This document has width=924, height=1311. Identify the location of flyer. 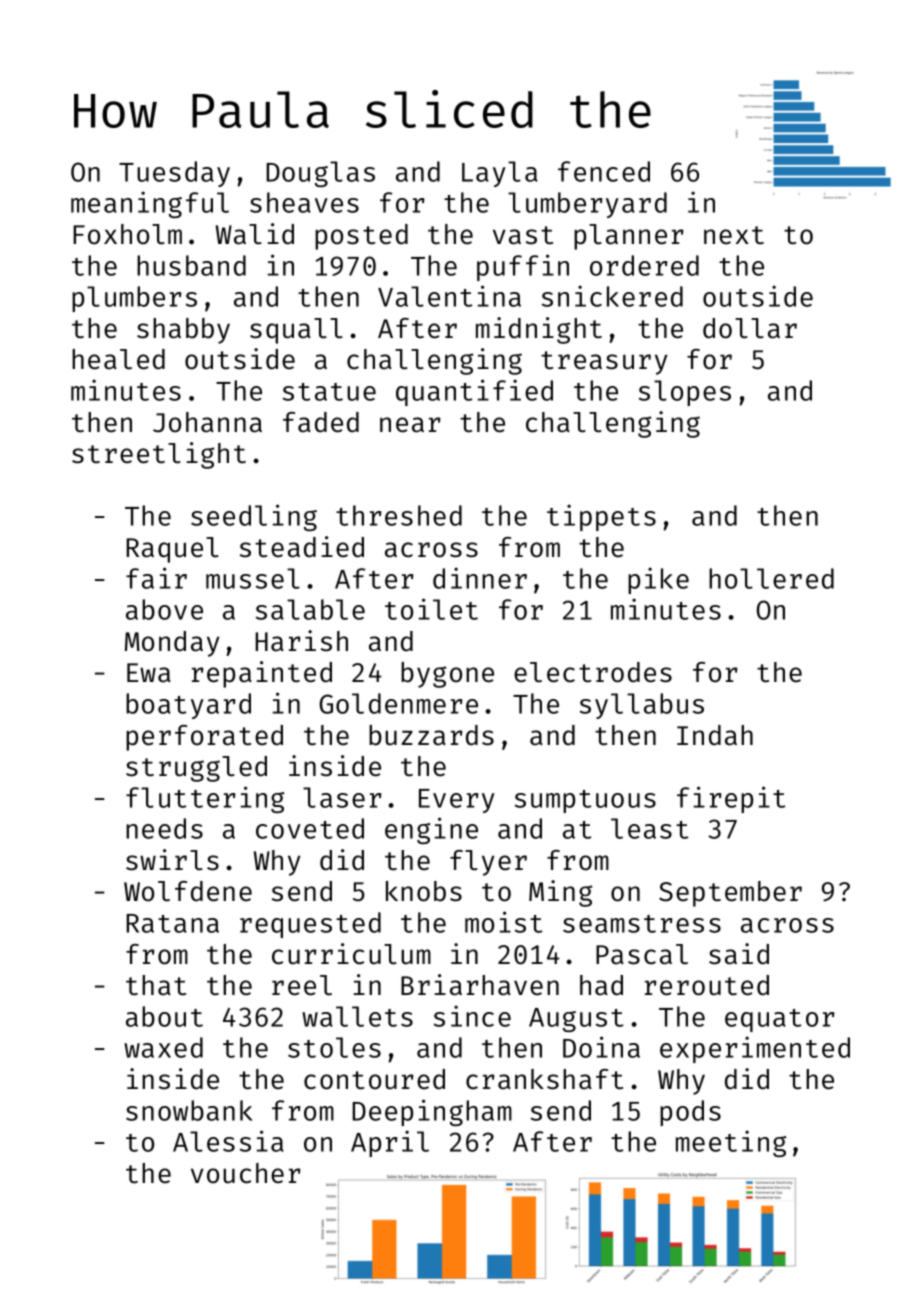
(488, 863).
